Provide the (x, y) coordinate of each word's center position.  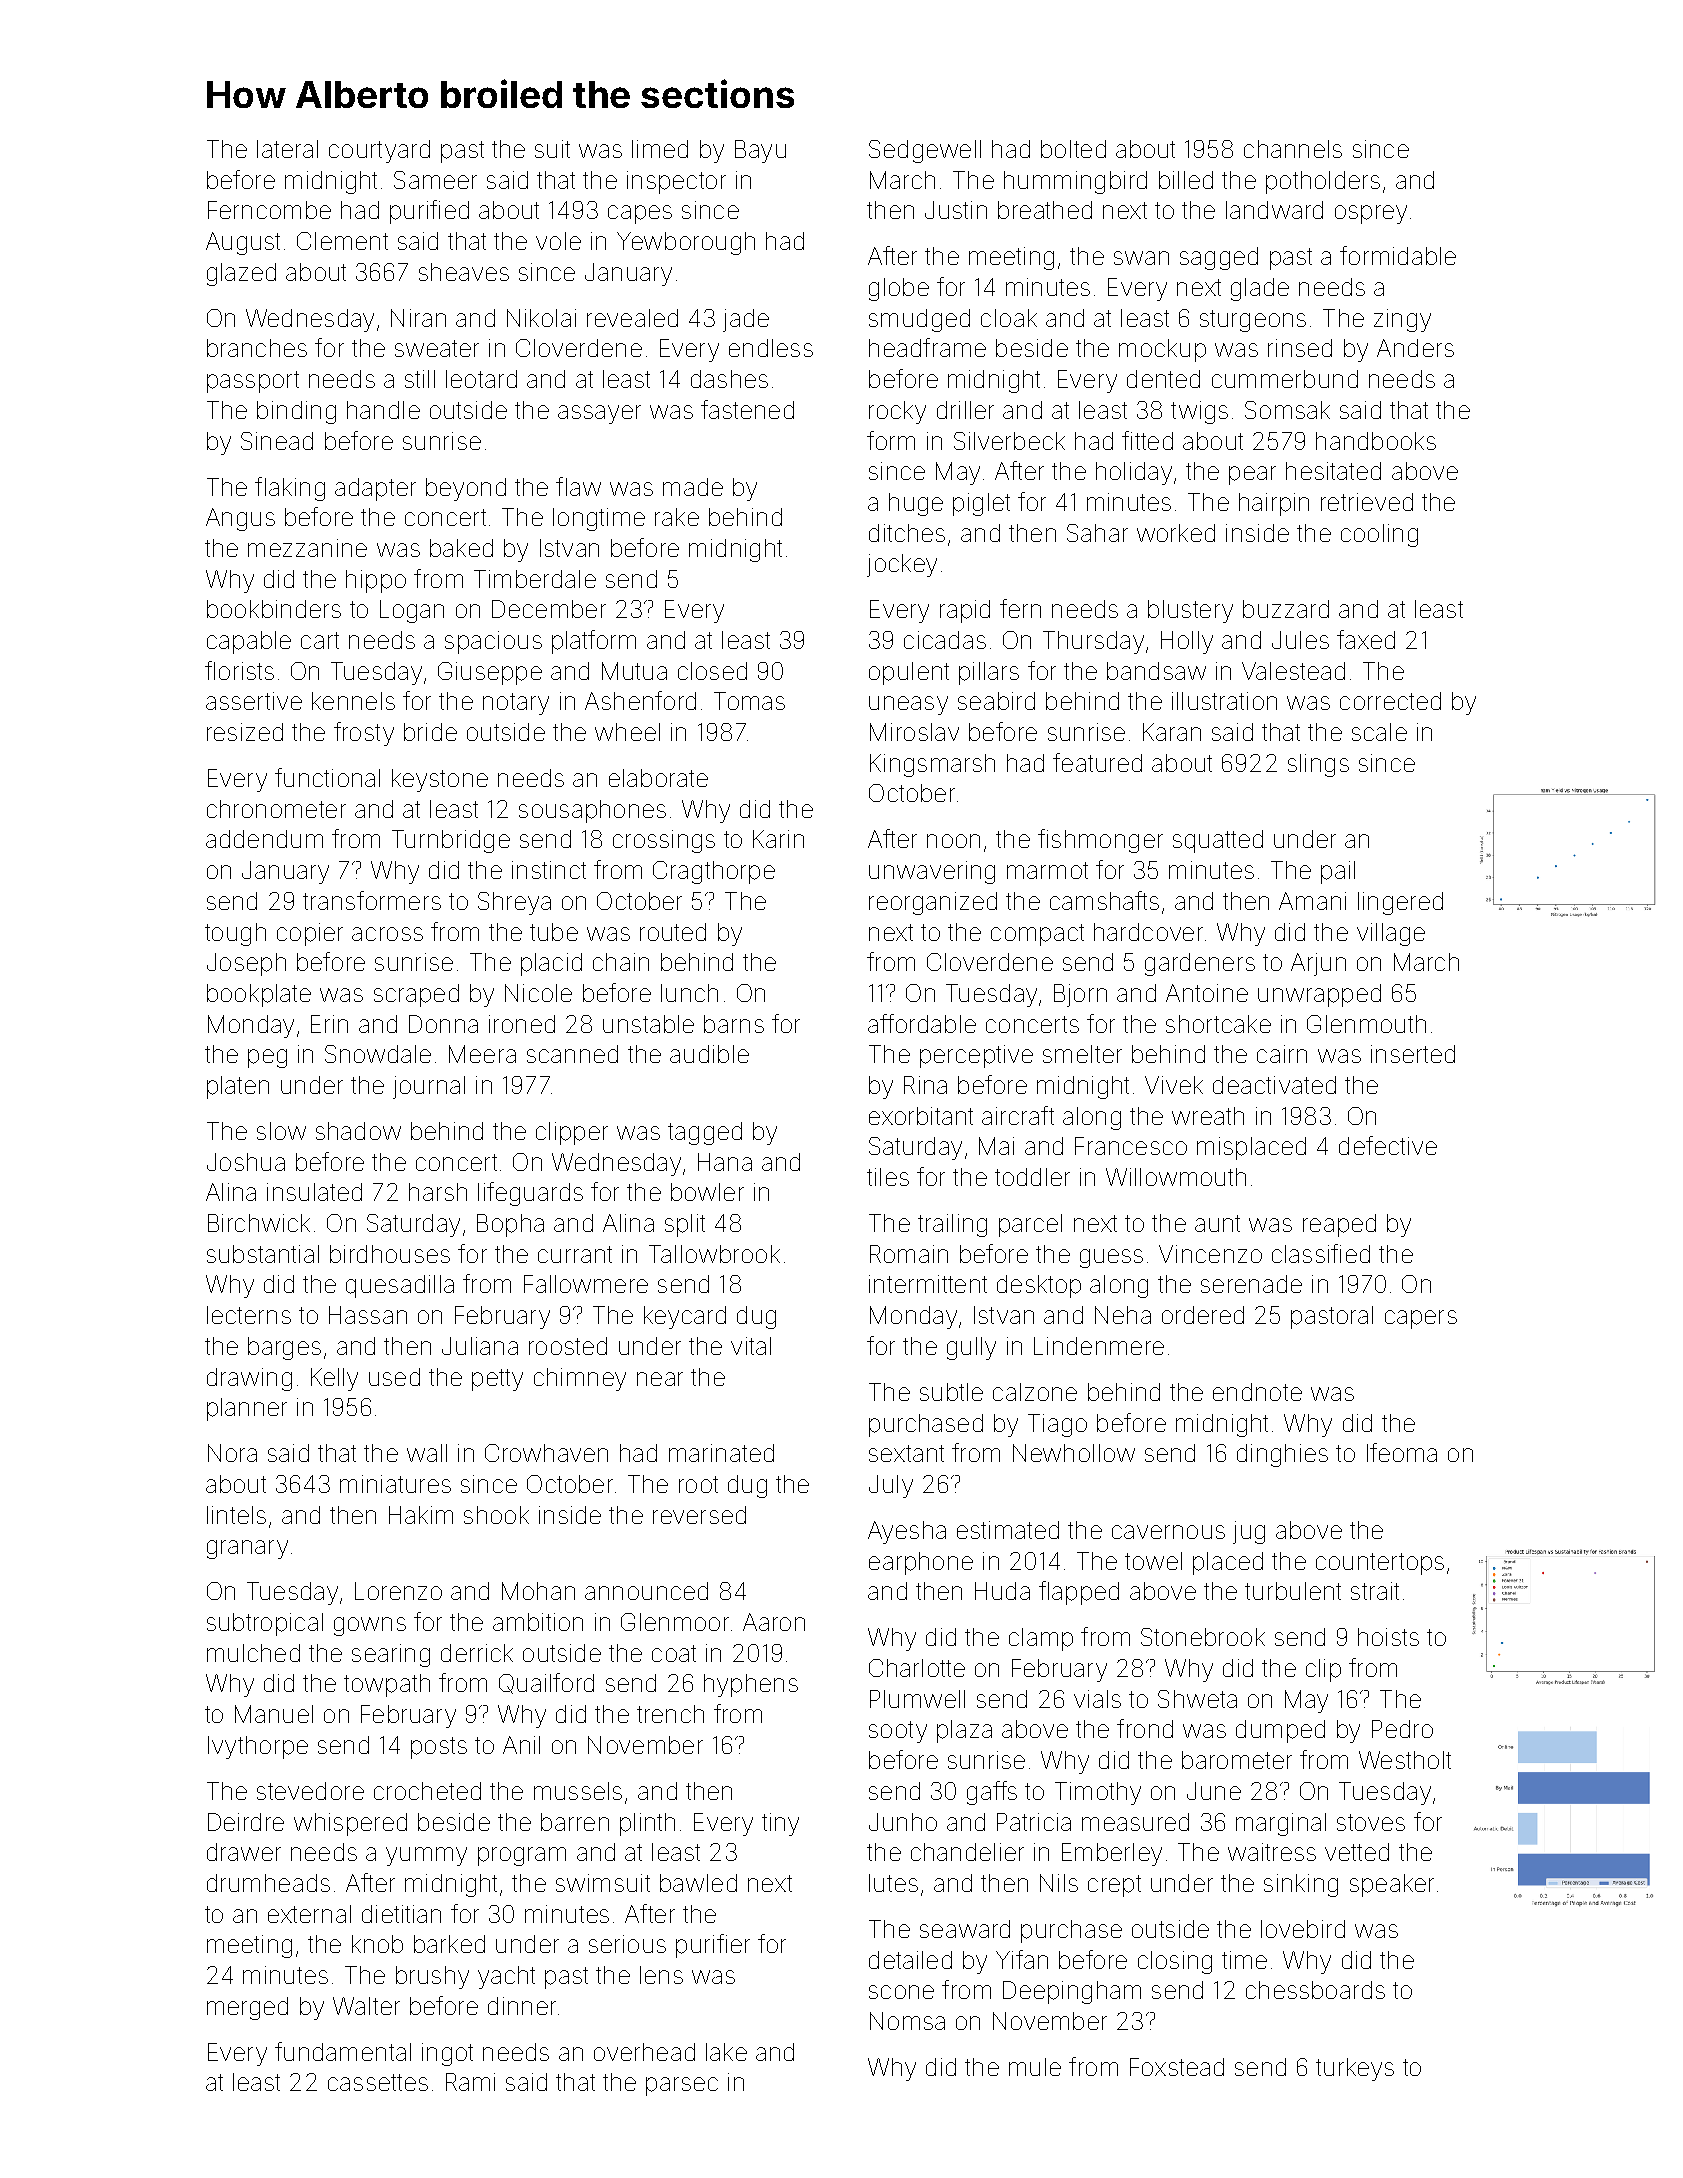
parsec (682, 2086)
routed (673, 932)
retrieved (1367, 502)
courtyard (379, 151)
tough (235, 934)
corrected (1390, 701)
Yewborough (686, 243)
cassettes (378, 2082)
